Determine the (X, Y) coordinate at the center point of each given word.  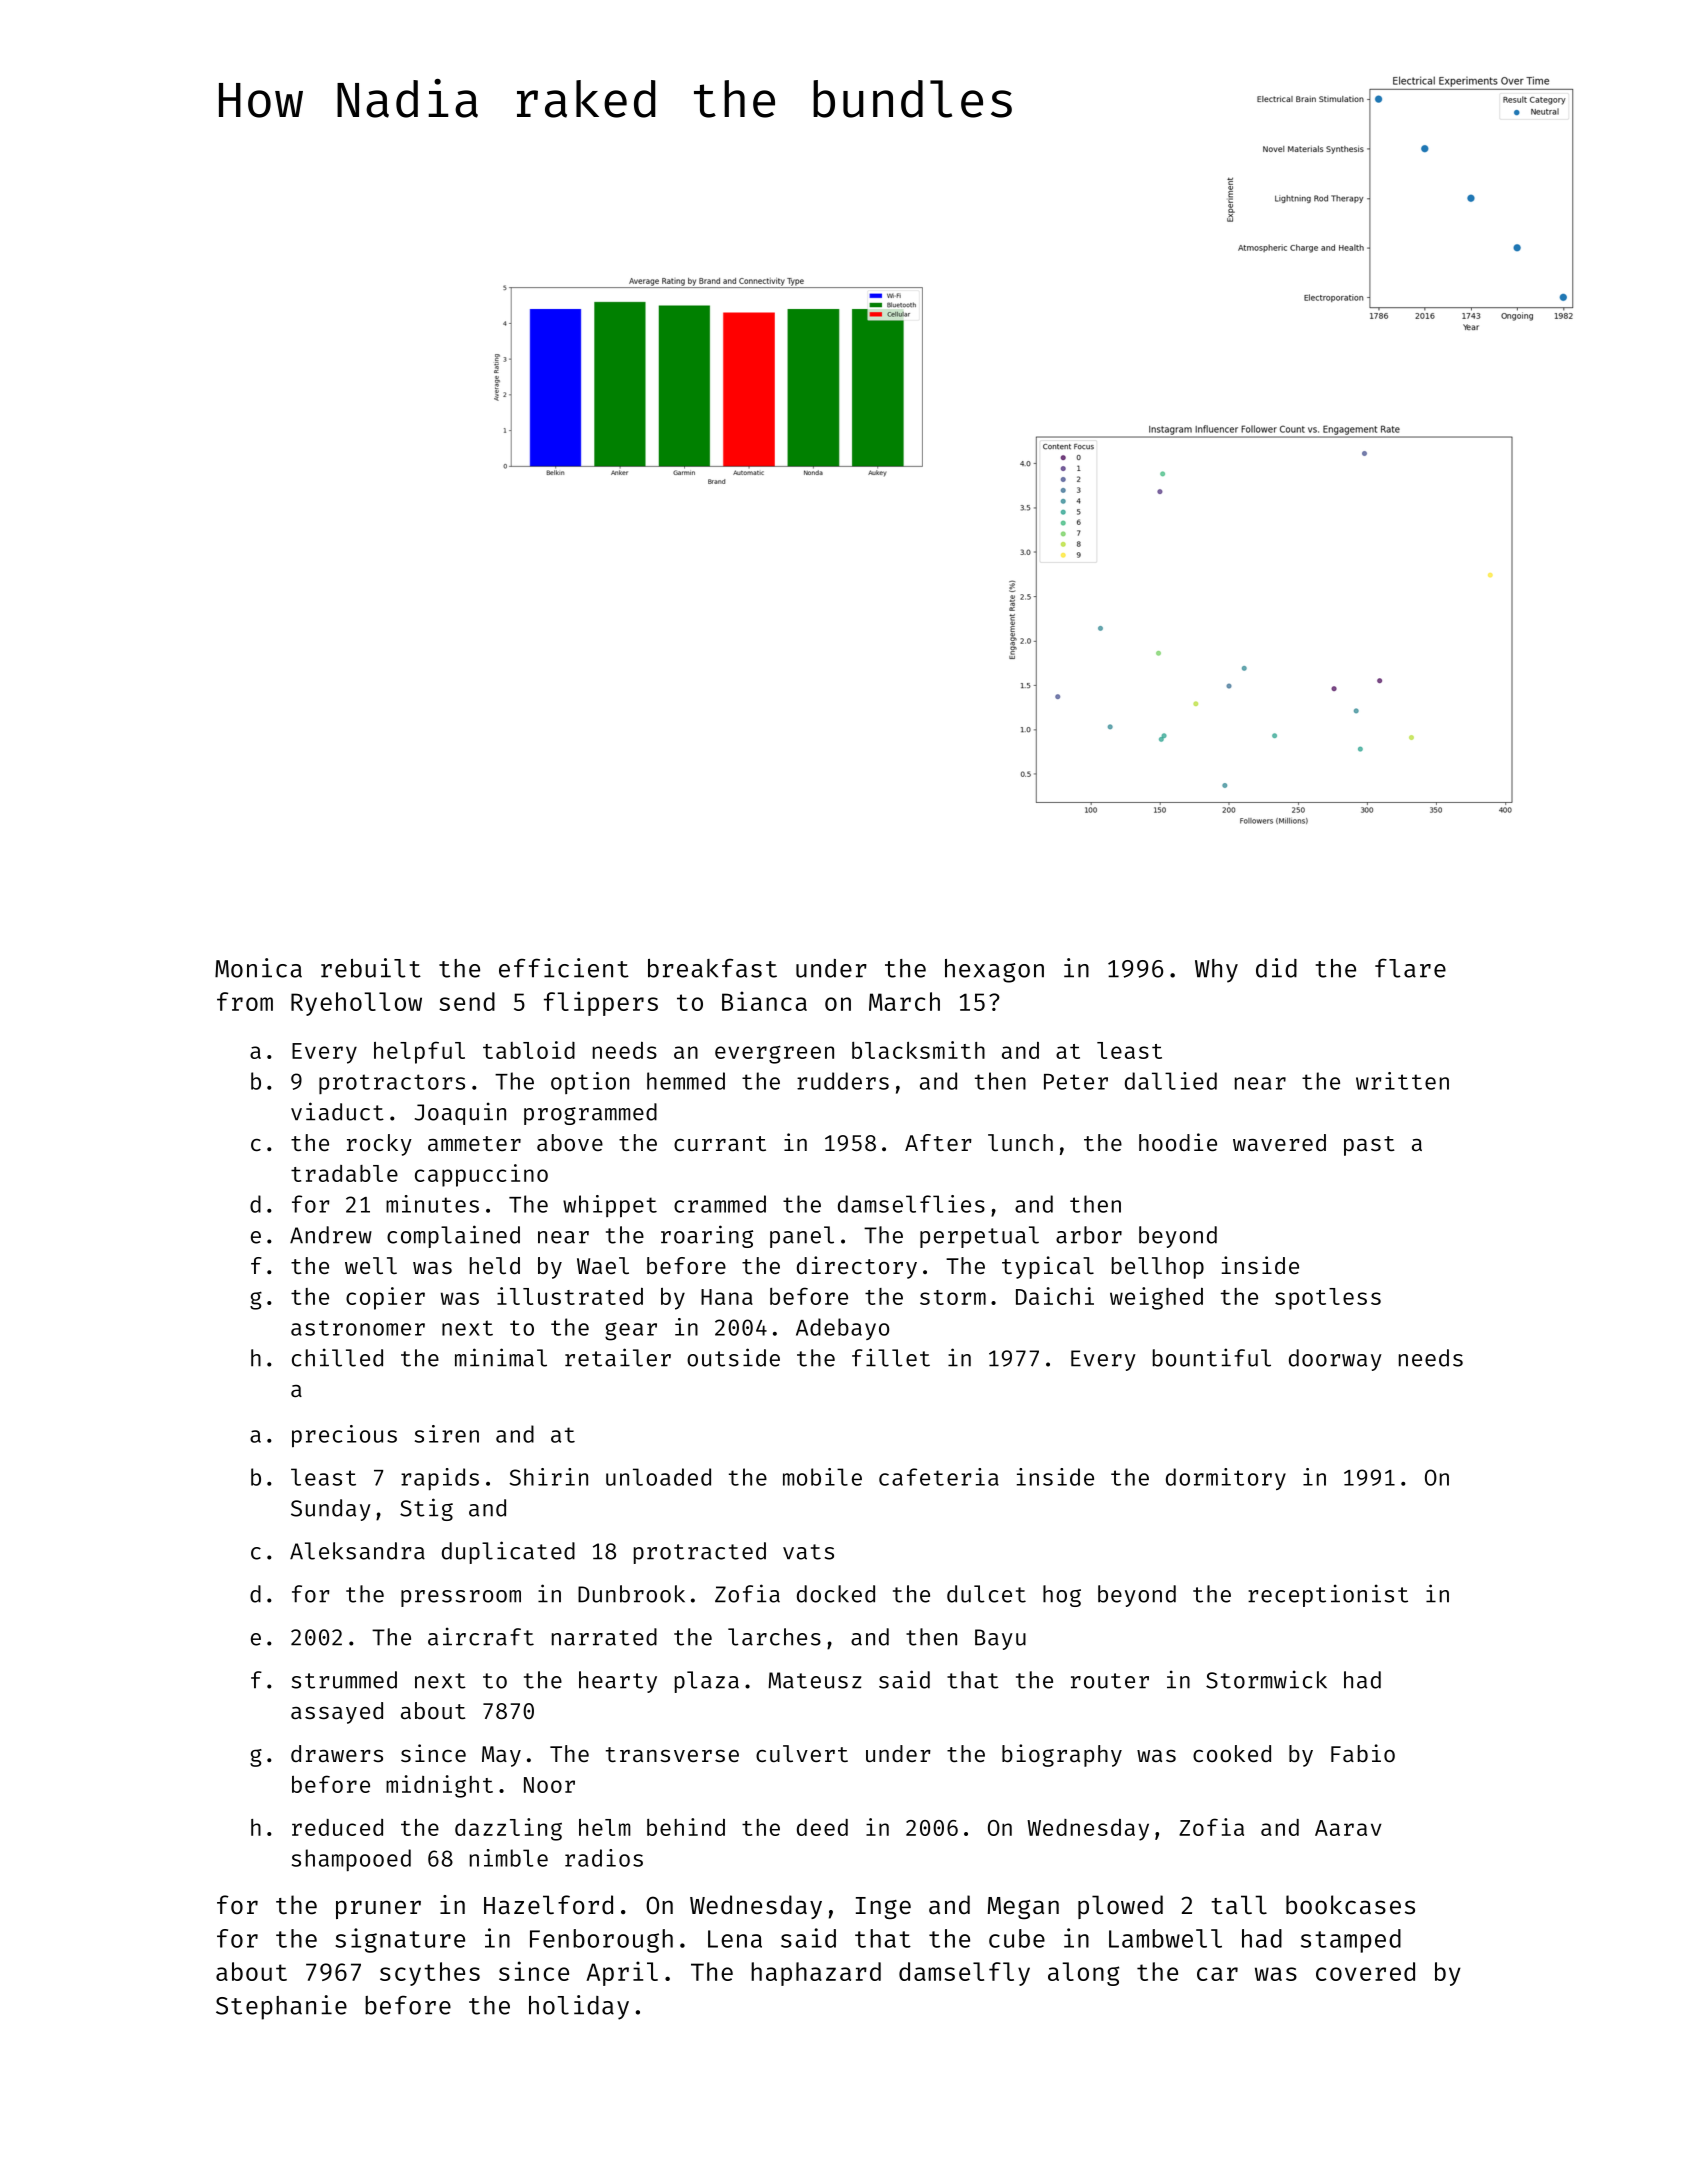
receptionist (1328, 1595)
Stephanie (281, 2007)
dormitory (1226, 1479)
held (495, 1265)
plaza (707, 1682)
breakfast (712, 968)
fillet (891, 1357)
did (1276, 968)
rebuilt (371, 968)
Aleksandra (357, 1551)
